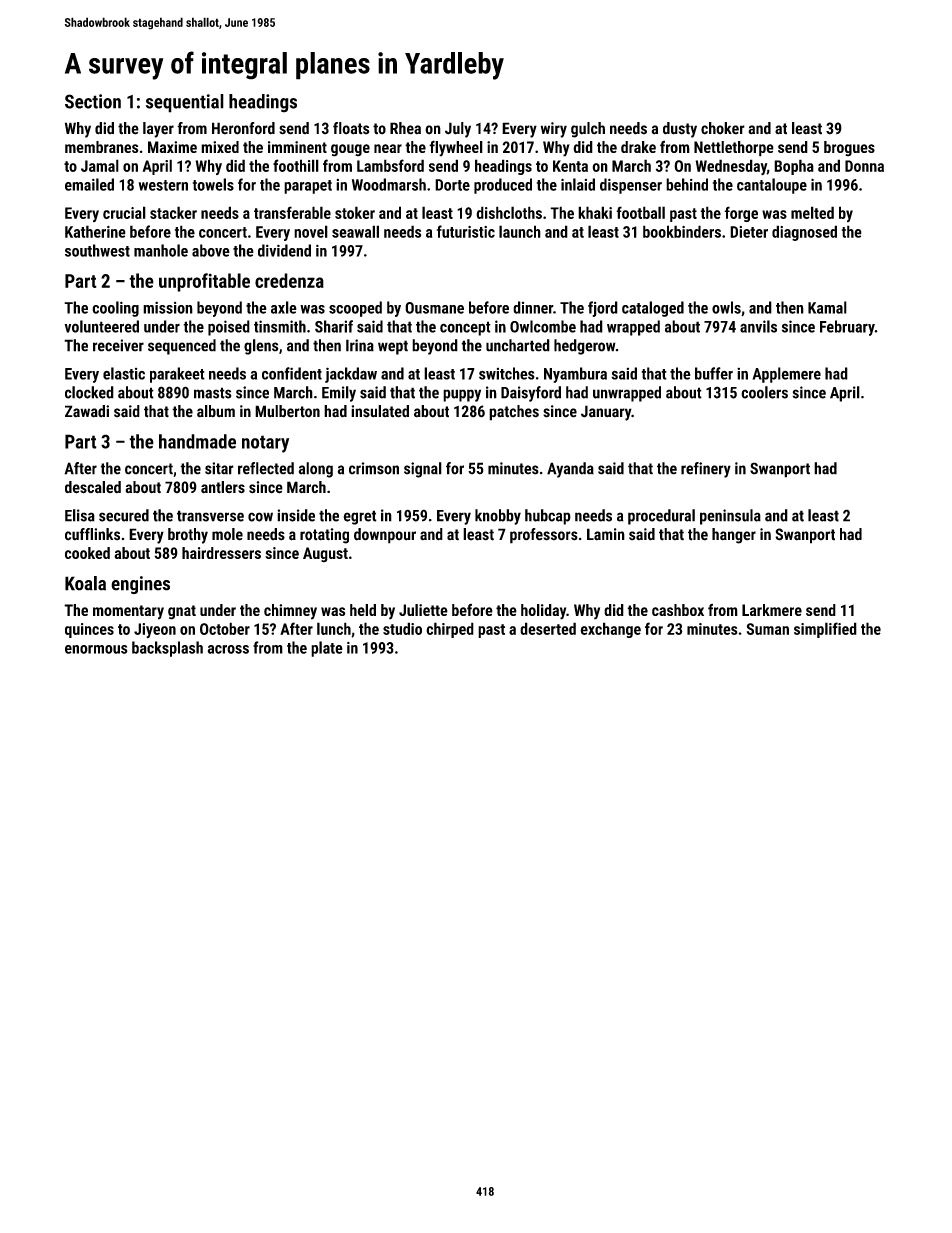  What do you see at coordinates (423, 470) in the document?
I see `signal` at bounding box center [423, 470].
